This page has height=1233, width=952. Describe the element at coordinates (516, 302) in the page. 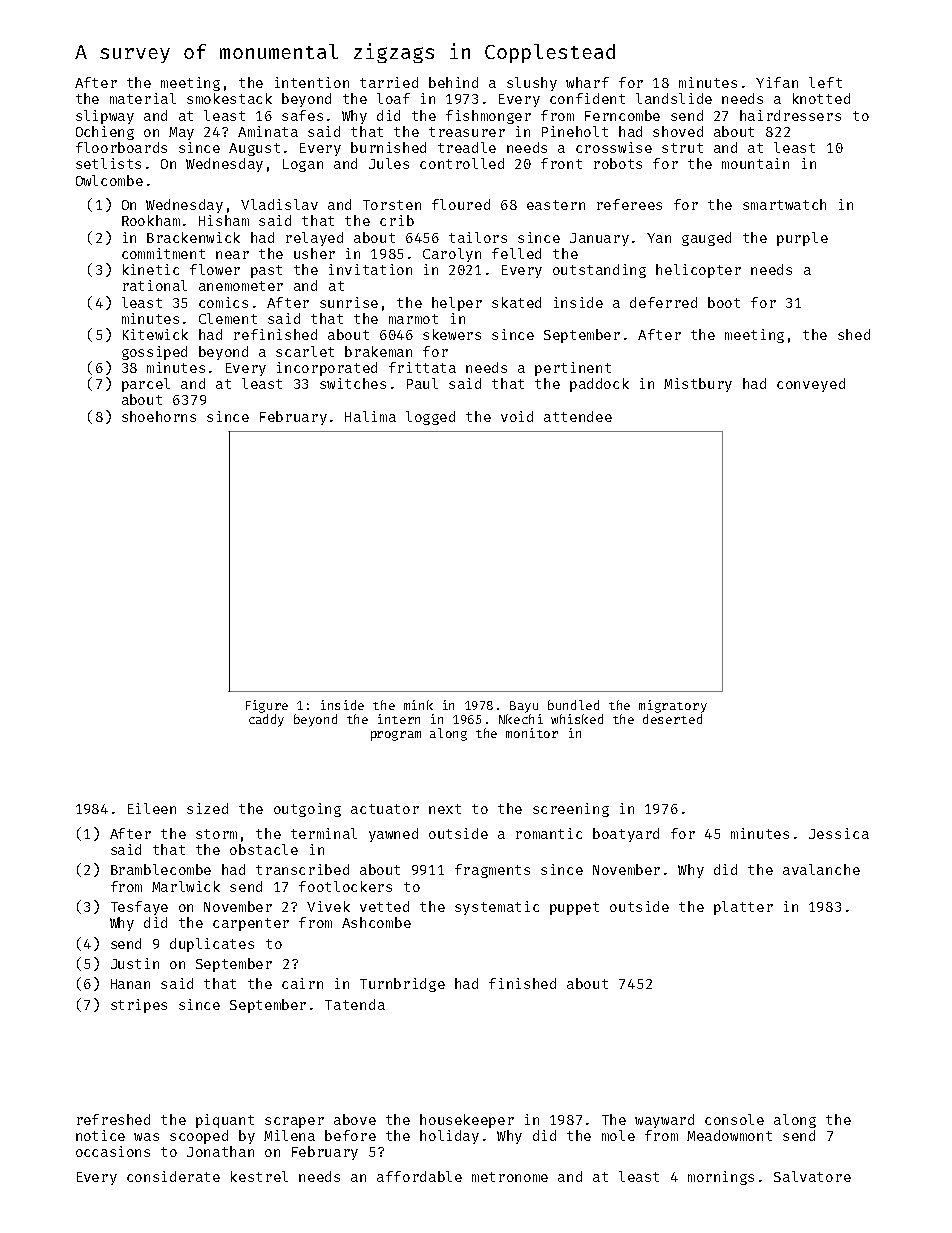

I see `skated` at that location.
